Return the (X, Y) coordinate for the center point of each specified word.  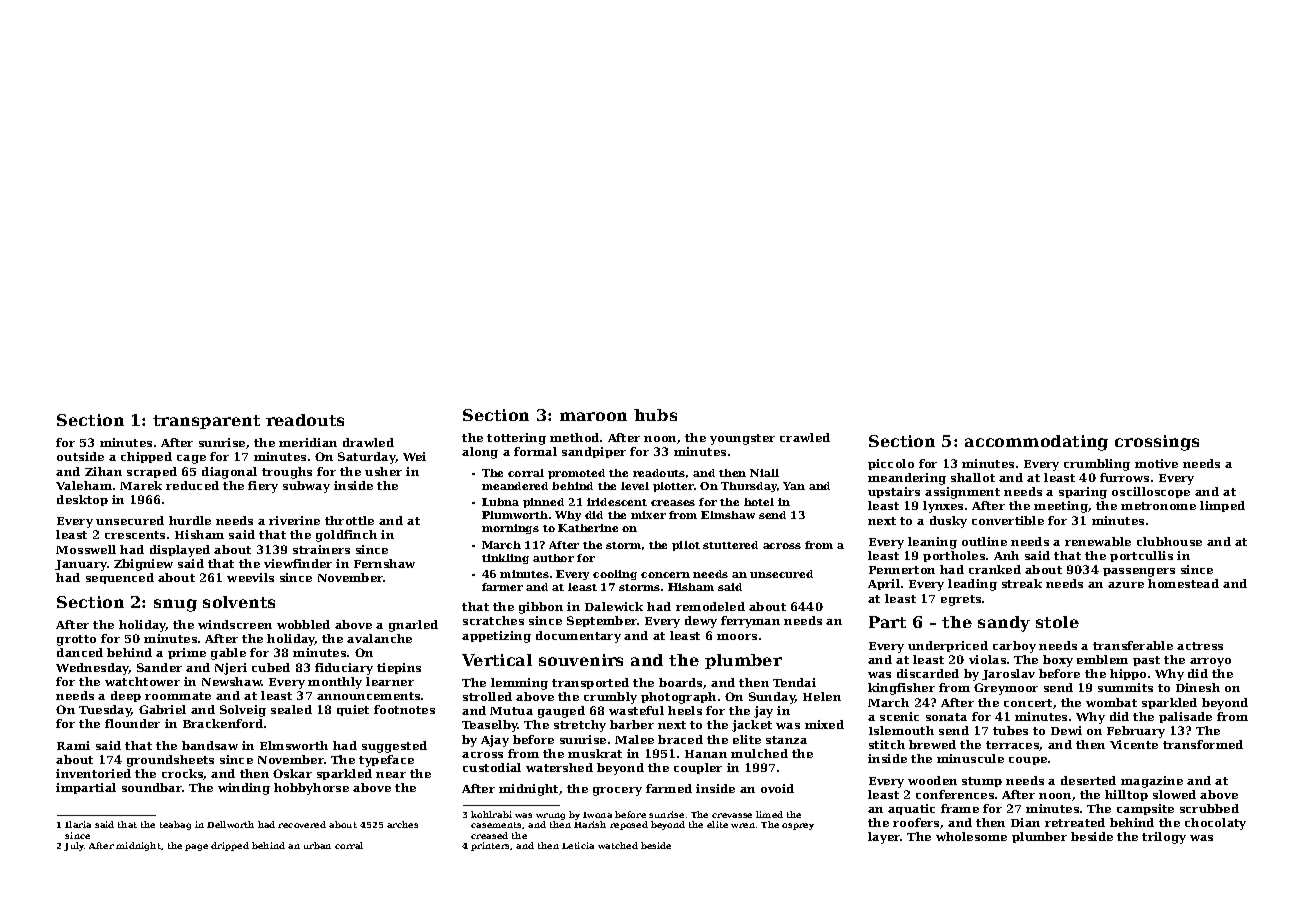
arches (402, 824)
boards (680, 682)
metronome (1158, 506)
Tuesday (105, 711)
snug (175, 605)
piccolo (891, 464)
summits (1125, 687)
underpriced (948, 646)
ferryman (750, 622)
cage (191, 459)
